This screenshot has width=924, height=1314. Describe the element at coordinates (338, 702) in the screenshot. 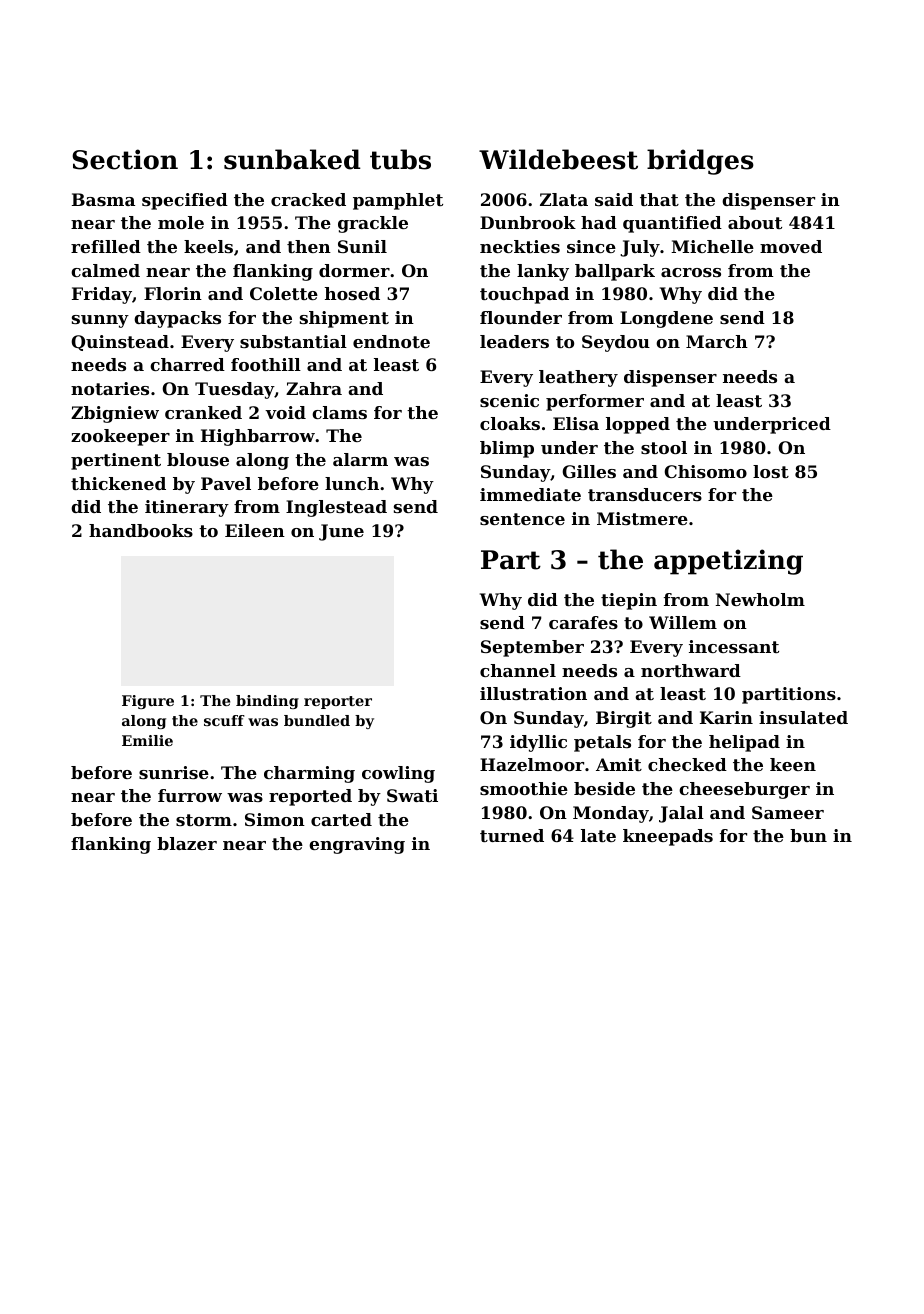

I see `reporter` at that location.
